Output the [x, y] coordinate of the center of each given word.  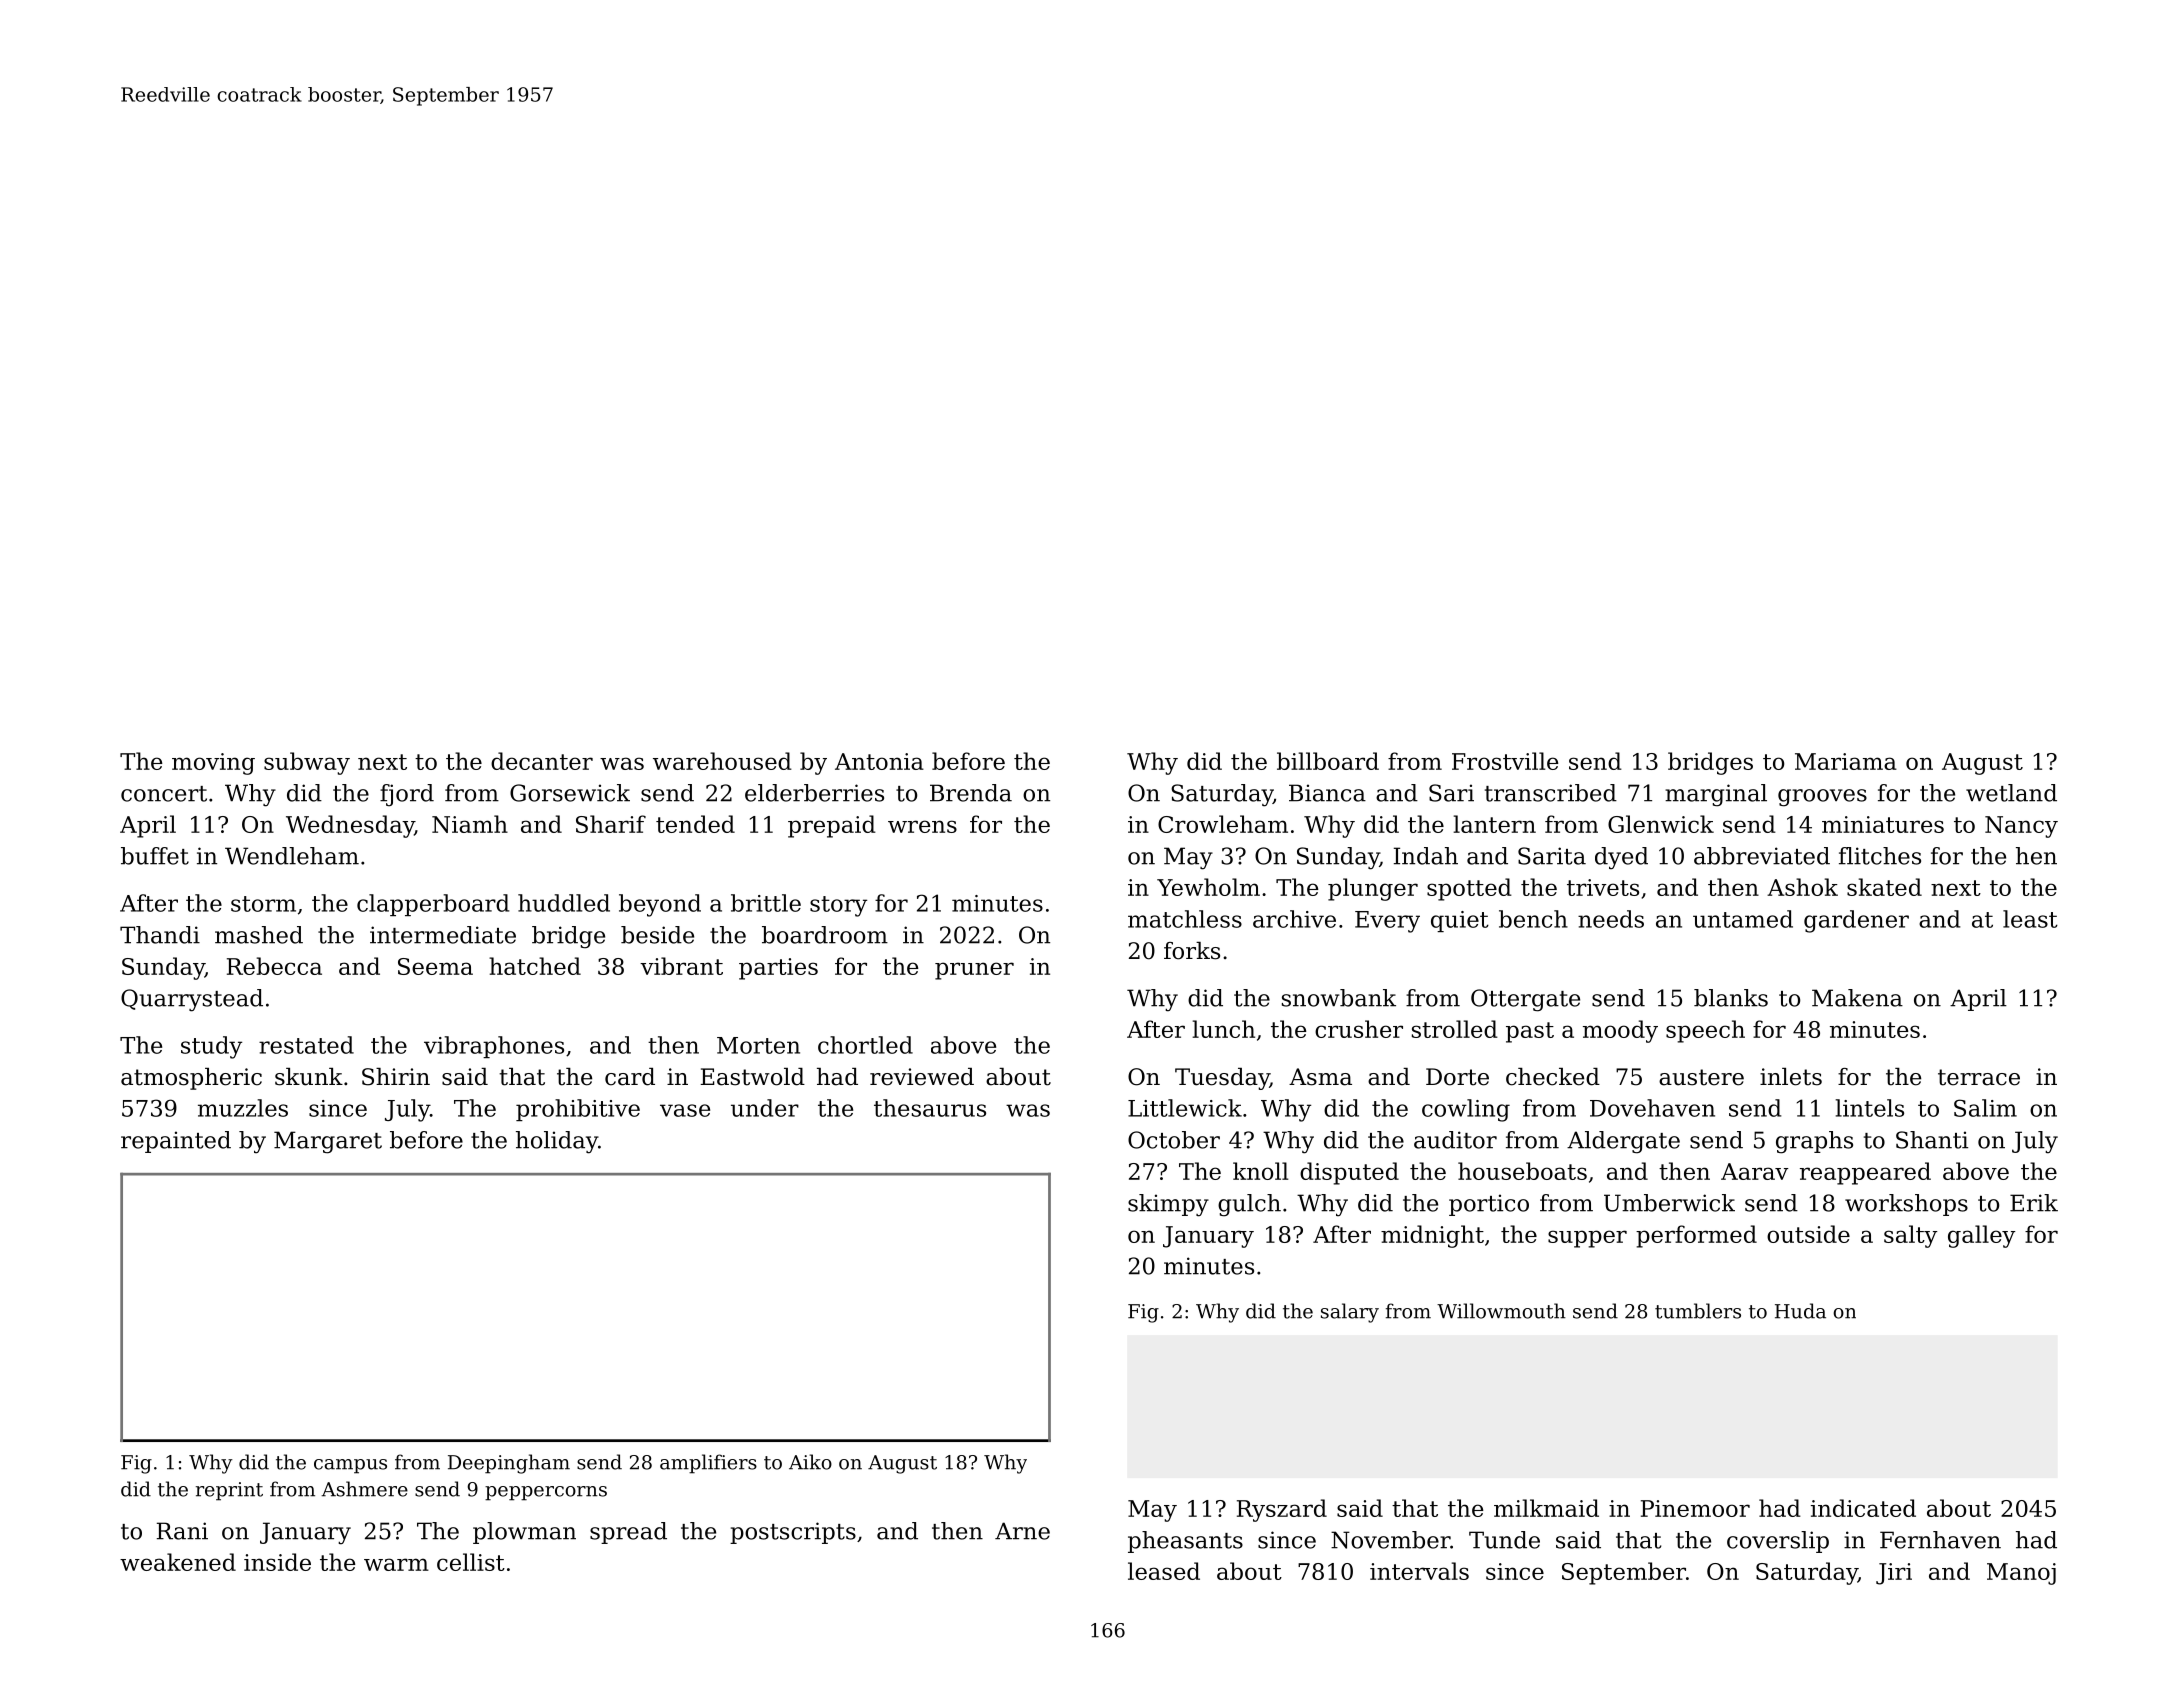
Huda [1800, 1311]
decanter [542, 761]
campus [350, 1466]
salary [1350, 1313]
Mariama [1846, 761]
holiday [557, 1142]
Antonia [879, 761]
